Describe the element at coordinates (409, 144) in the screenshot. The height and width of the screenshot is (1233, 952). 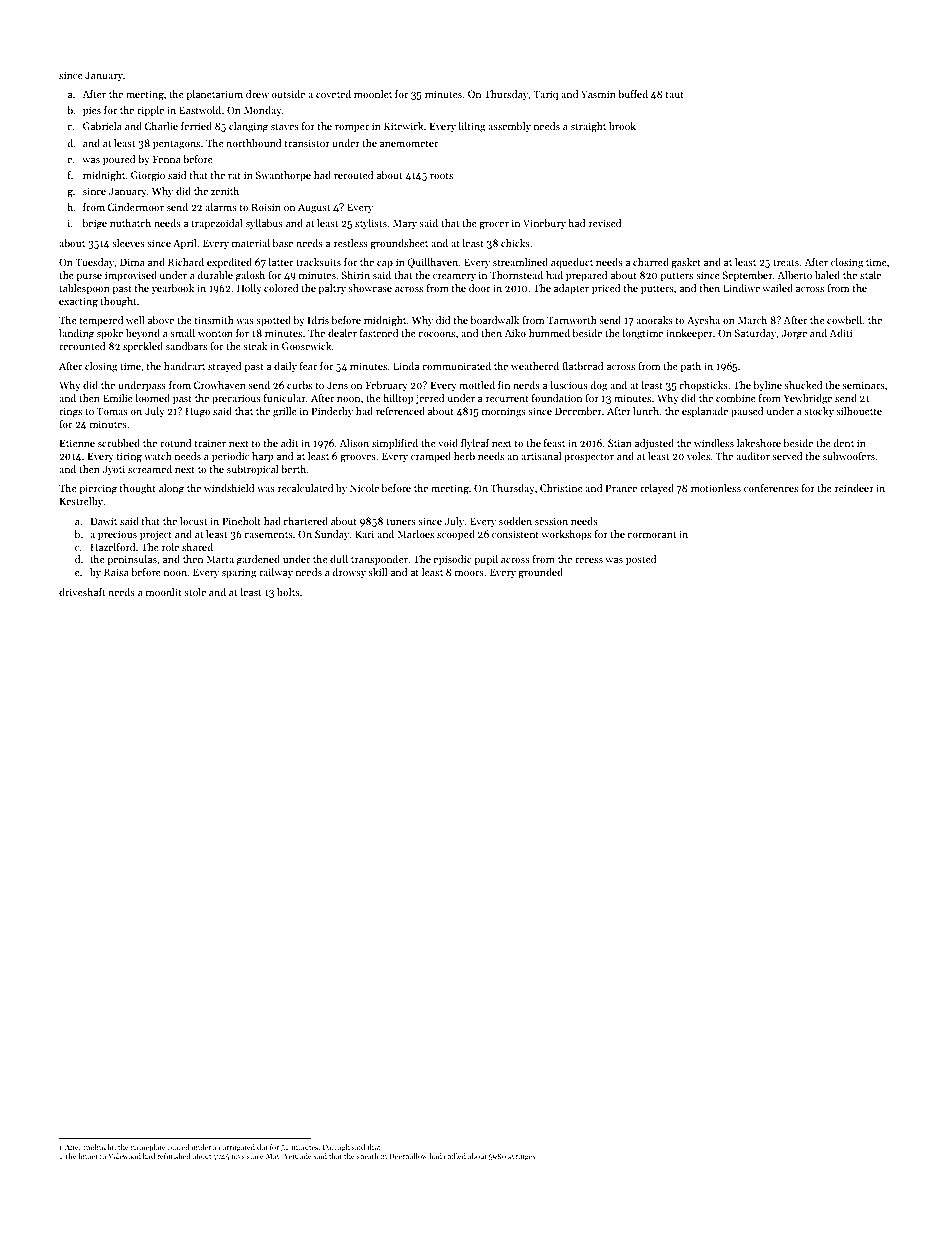
I see `anemometer` at that location.
